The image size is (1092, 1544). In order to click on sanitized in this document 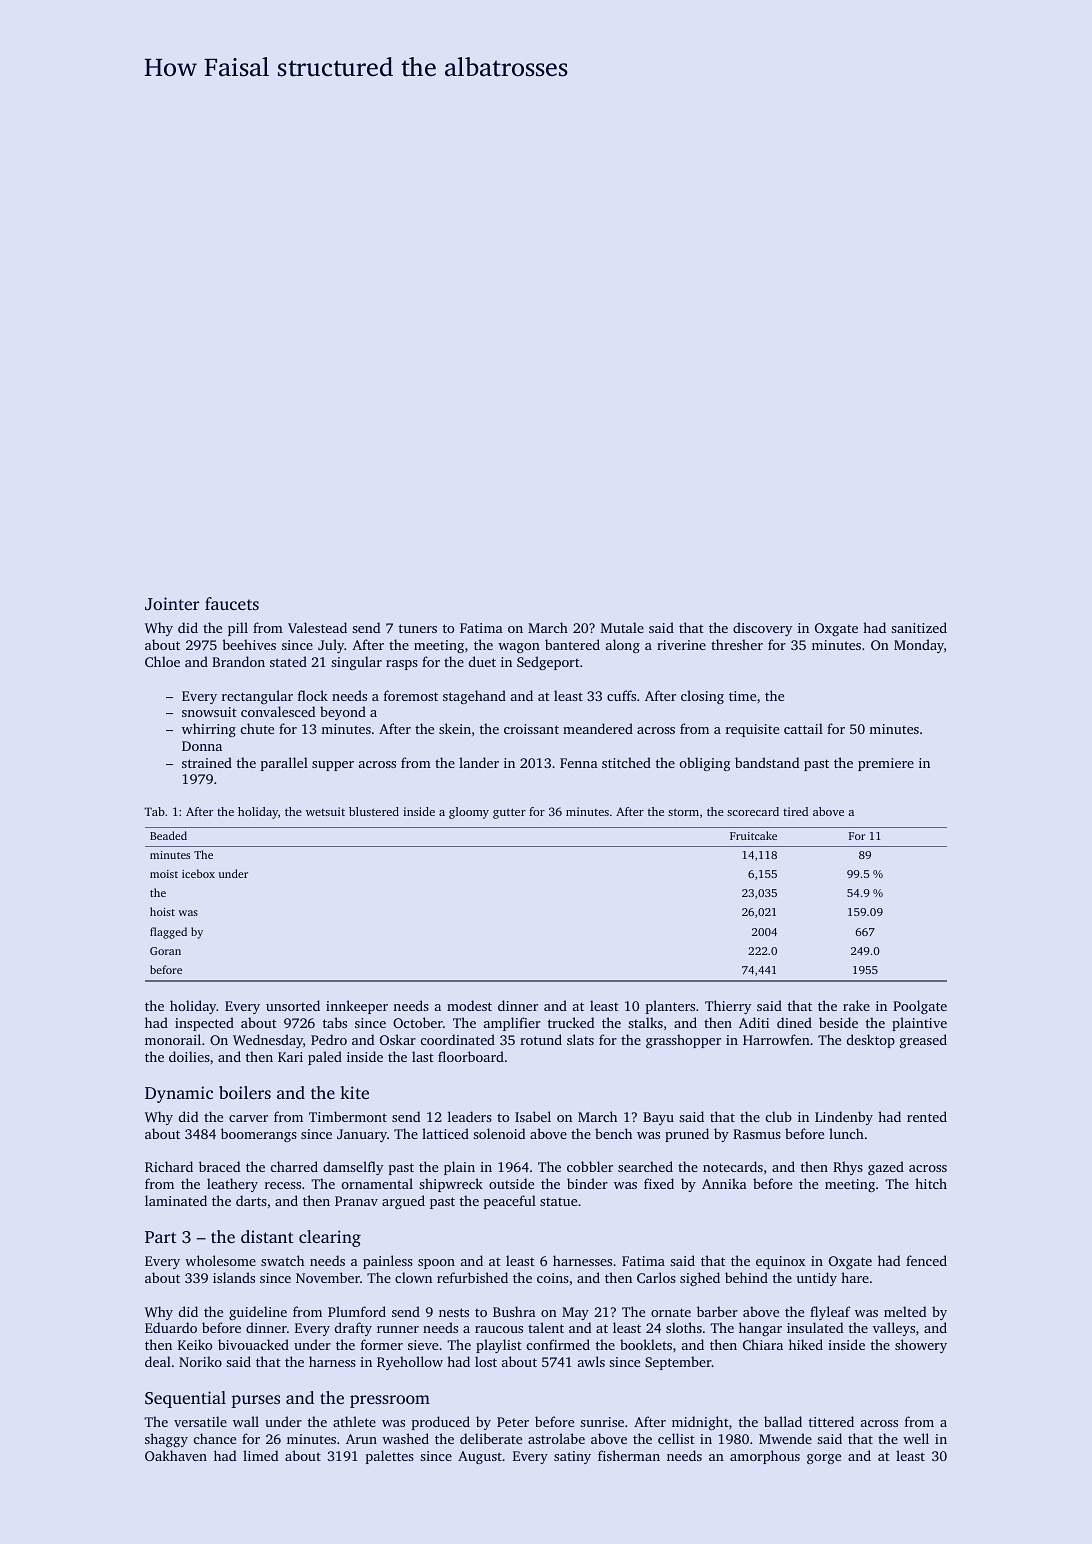, I will do `click(919, 627)`.
